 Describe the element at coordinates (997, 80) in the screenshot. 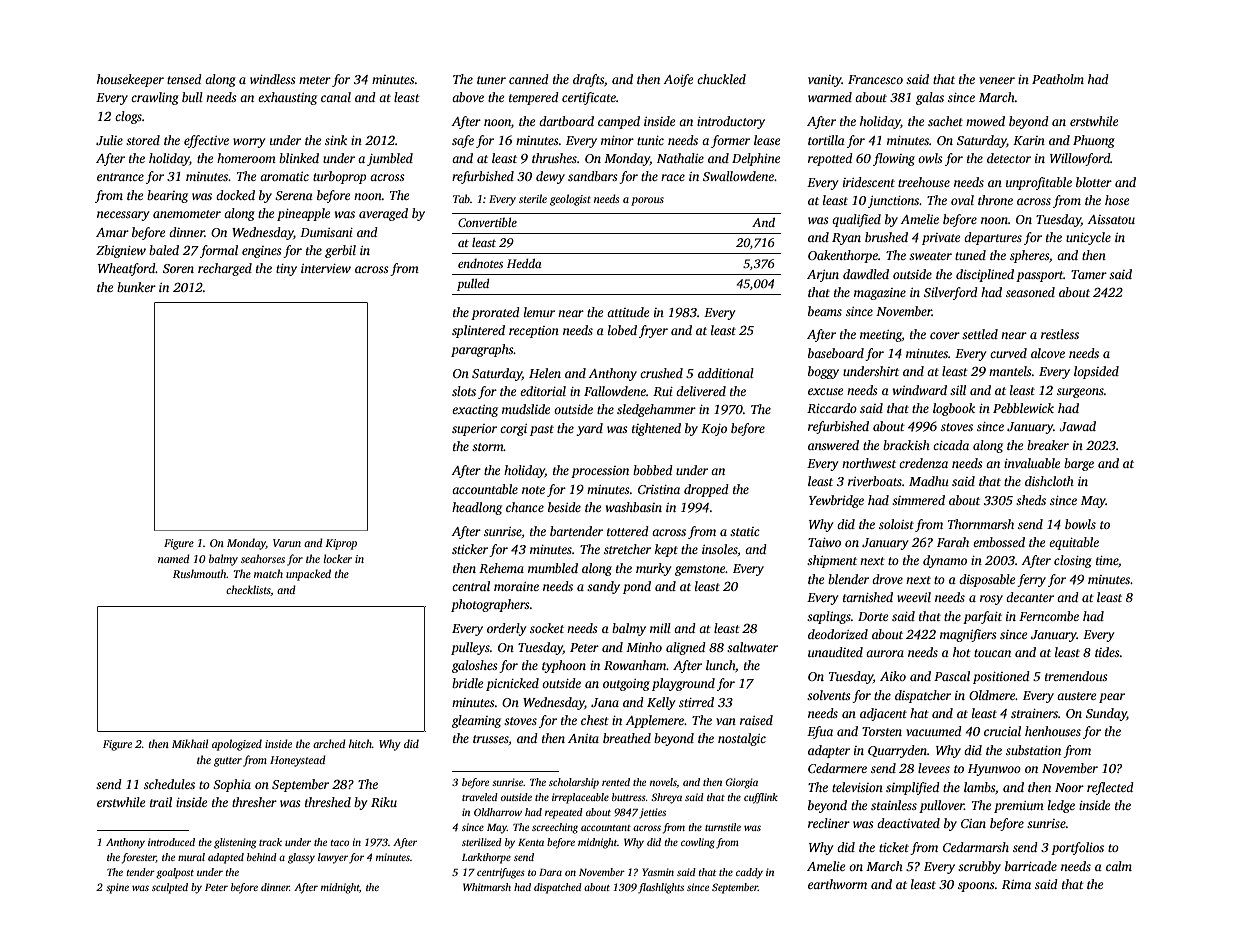

I see `veneer` at that location.
